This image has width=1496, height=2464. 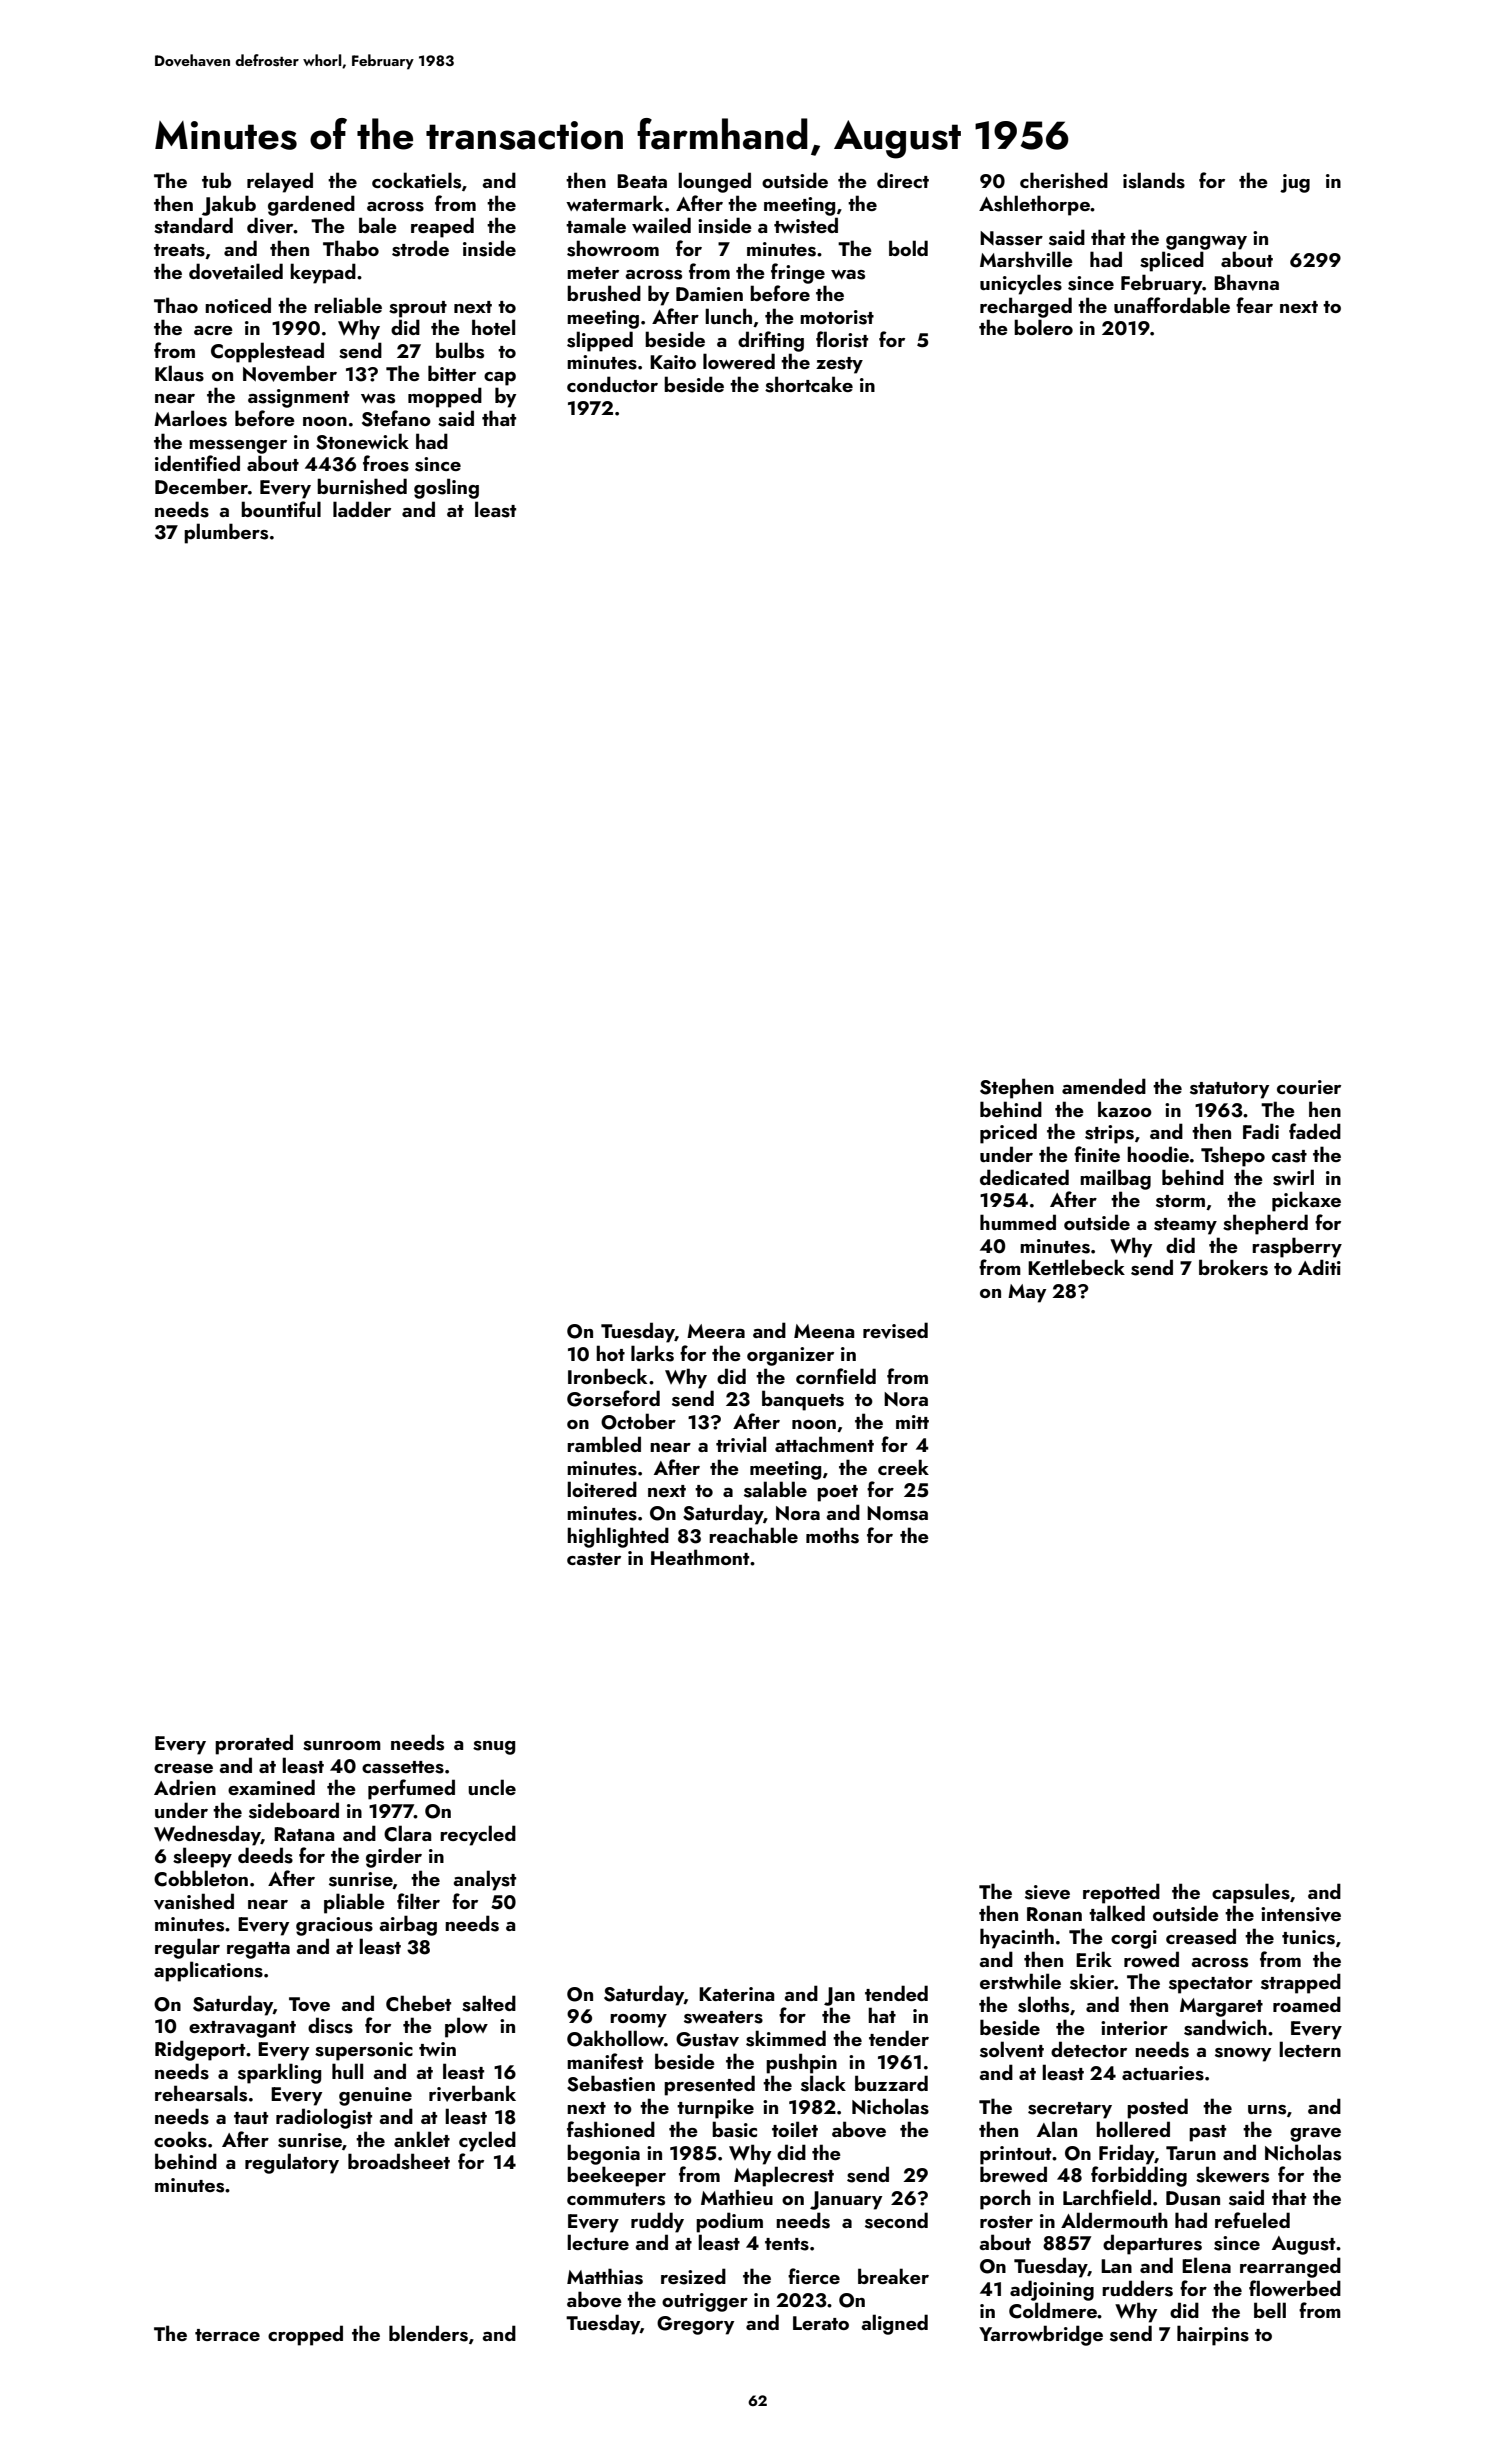 I want to click on reachable, so click(x=753, y=1535).
